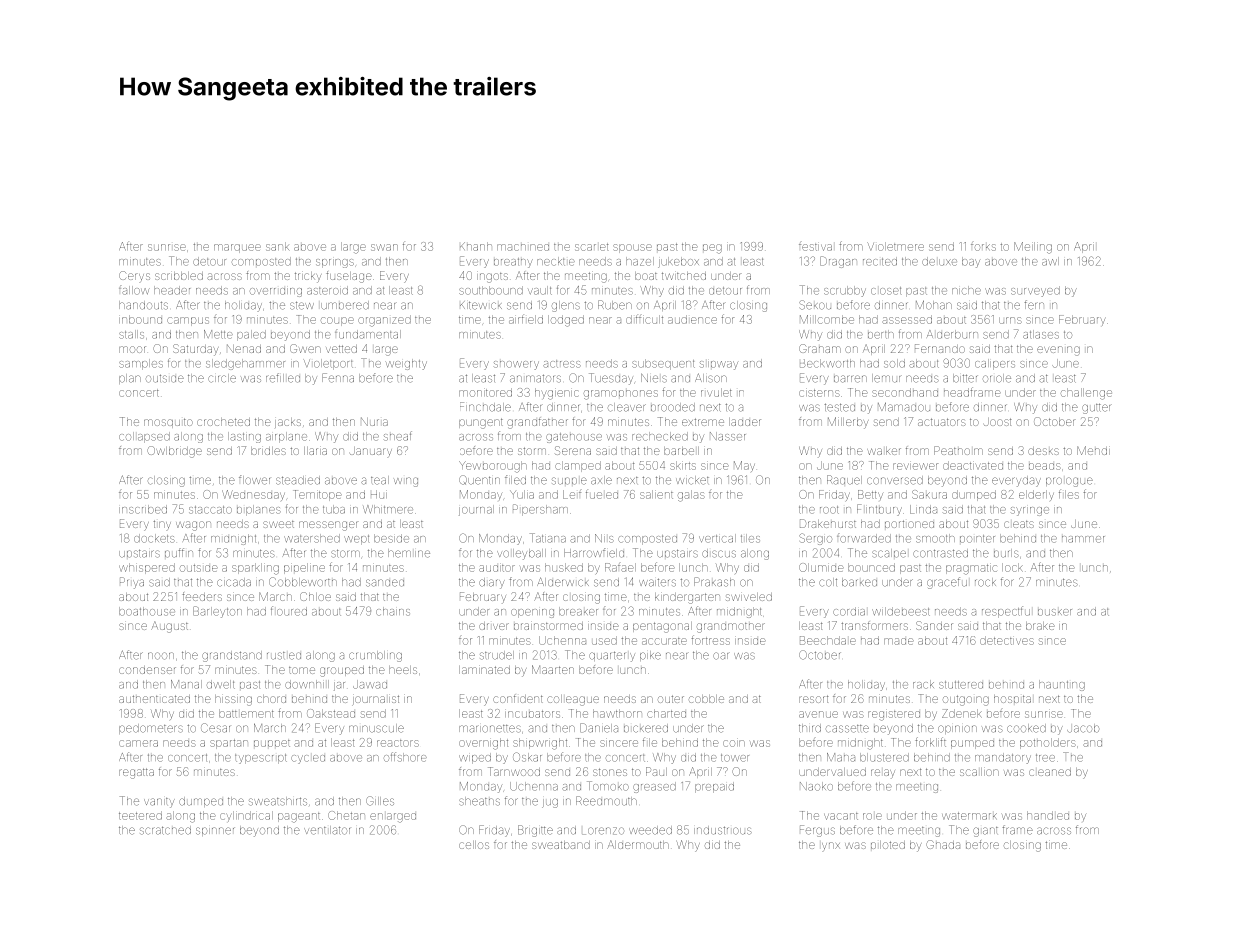 The width and height of the document is (1233, 952). What do you see at coordinates (497, 655) in the document?
I see `strudel` at bounding box center [497, 655].
